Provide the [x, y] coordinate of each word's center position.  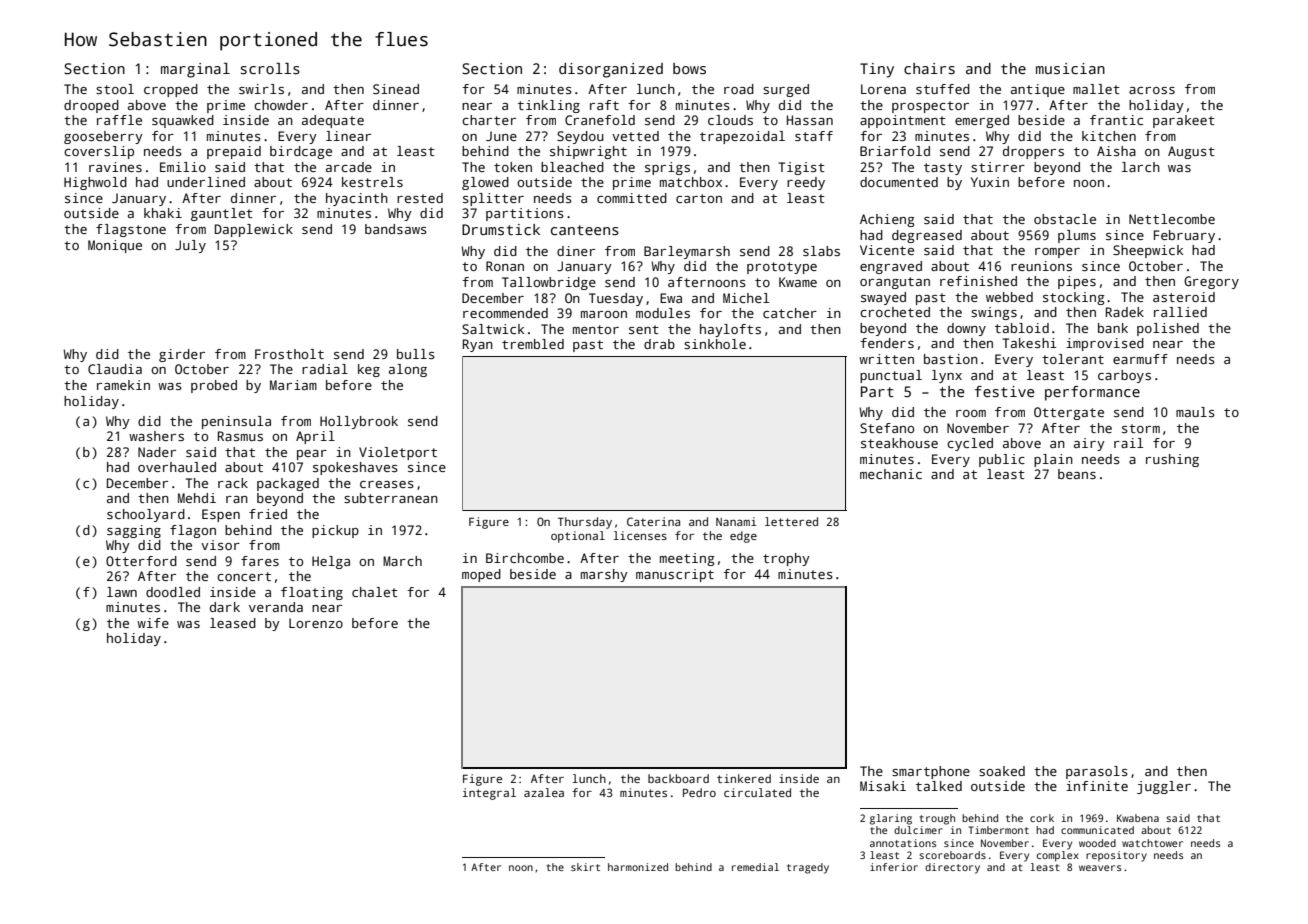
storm [1141, 428]
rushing [1172, 460]
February [1184, 236]
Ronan [505, 266]
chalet [375, 592]
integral [489, 794]
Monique [115, 246]
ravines [115, 167]
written [886, 359]
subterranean [391, 498]
